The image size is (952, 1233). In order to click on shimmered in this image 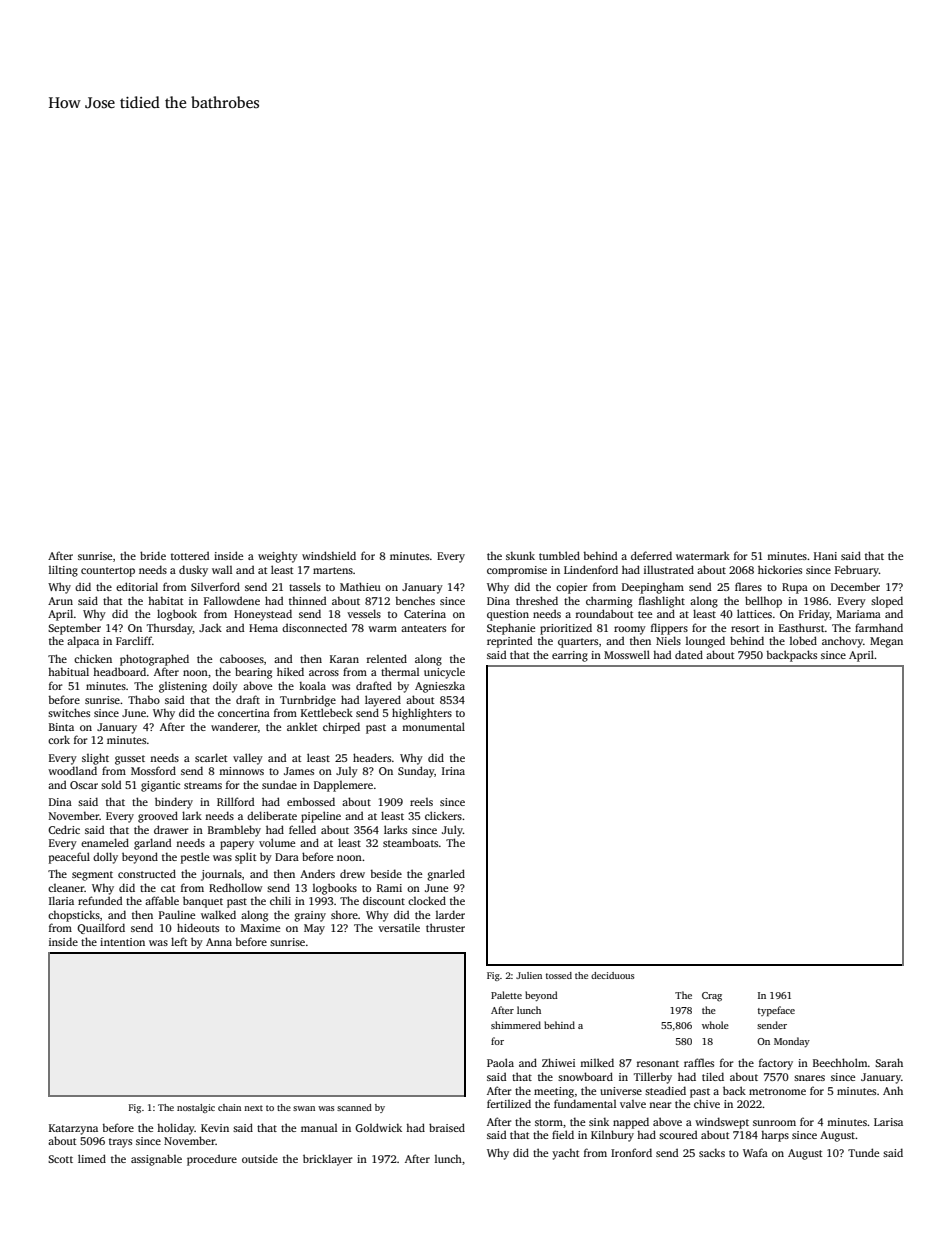, I will do `click(516, 1025)`.
